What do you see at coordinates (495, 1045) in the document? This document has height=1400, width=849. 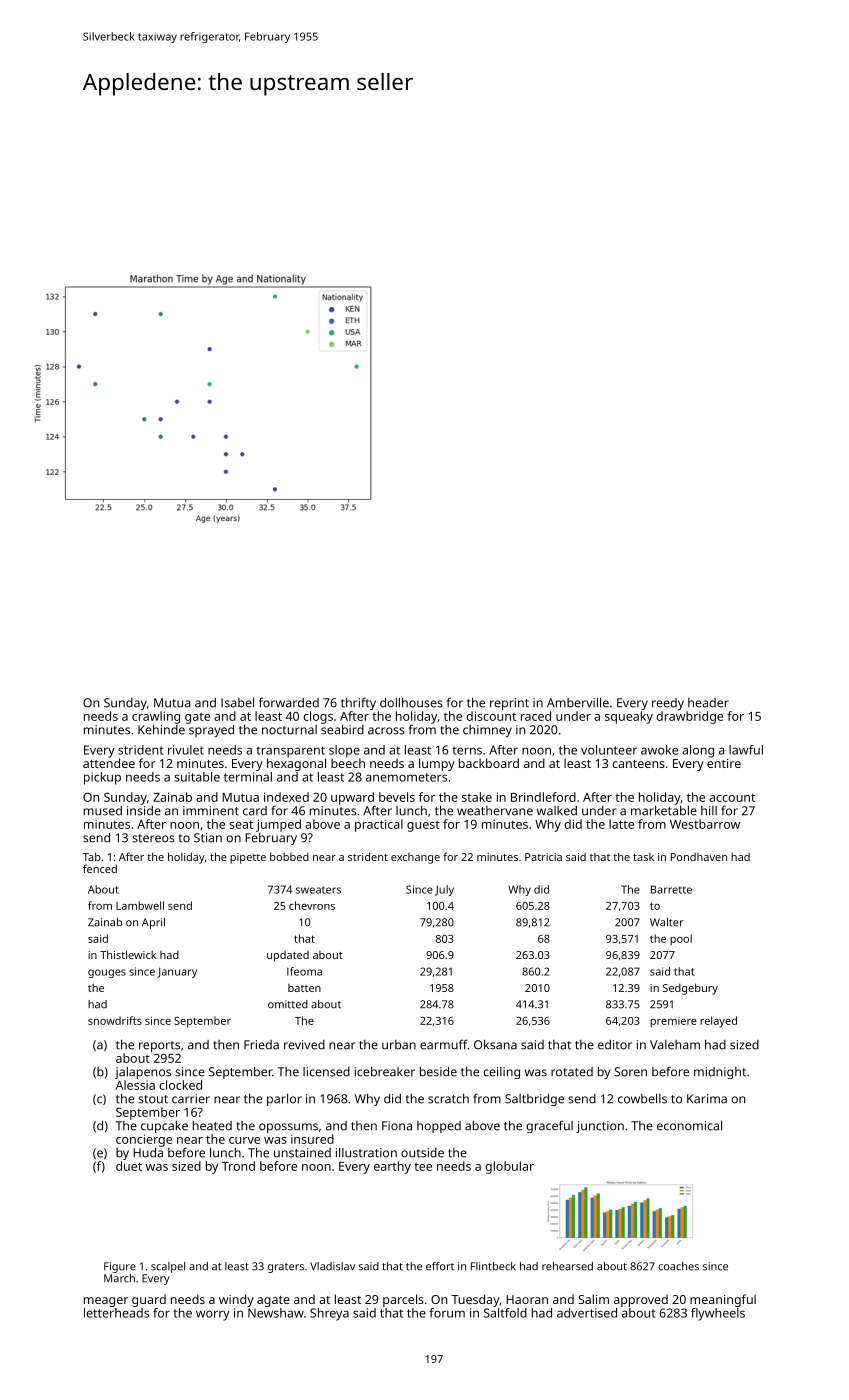 I see `Oksana` at bounding box center [495, 1045].
